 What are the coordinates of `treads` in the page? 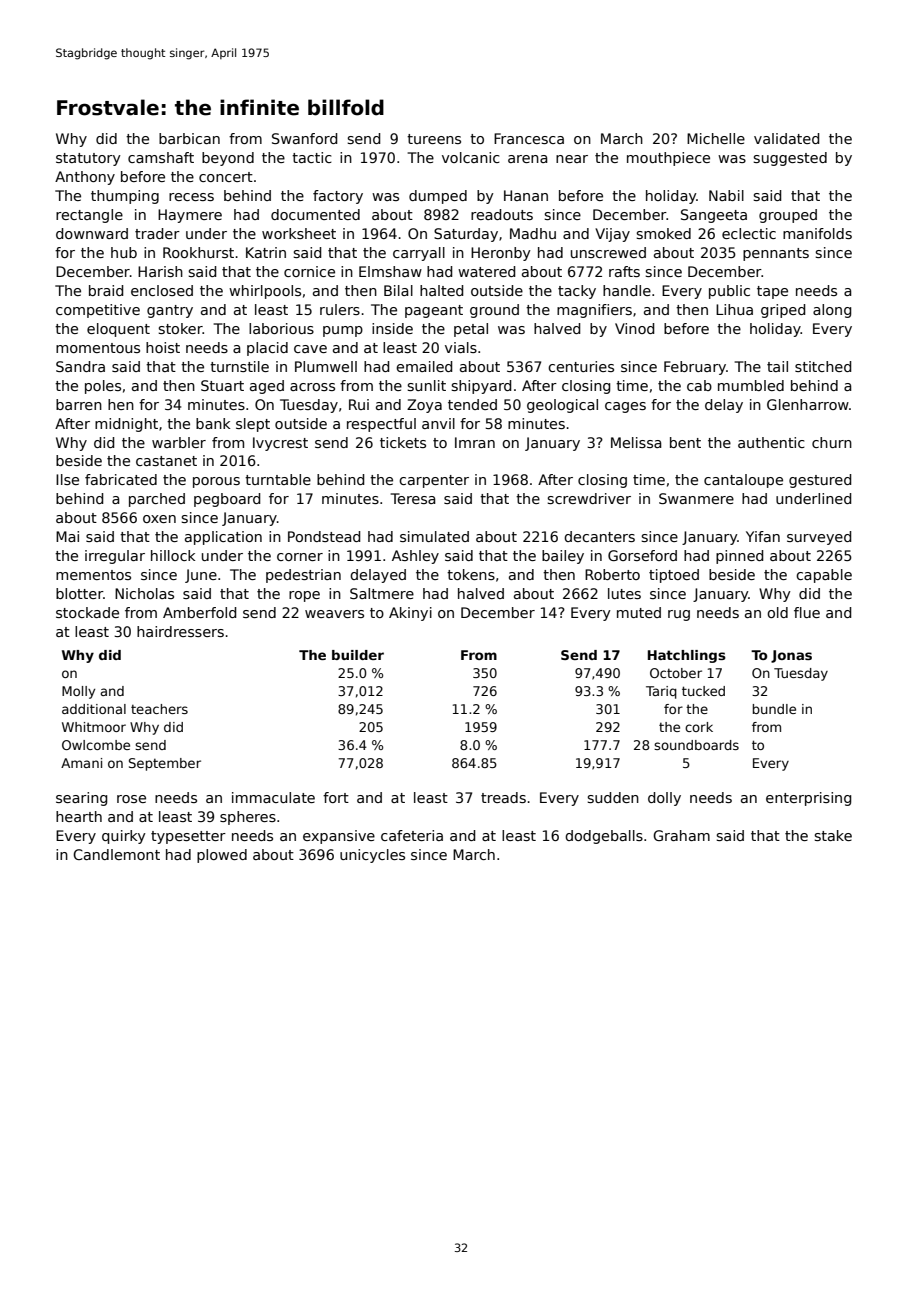 It's located at (503, 797).
